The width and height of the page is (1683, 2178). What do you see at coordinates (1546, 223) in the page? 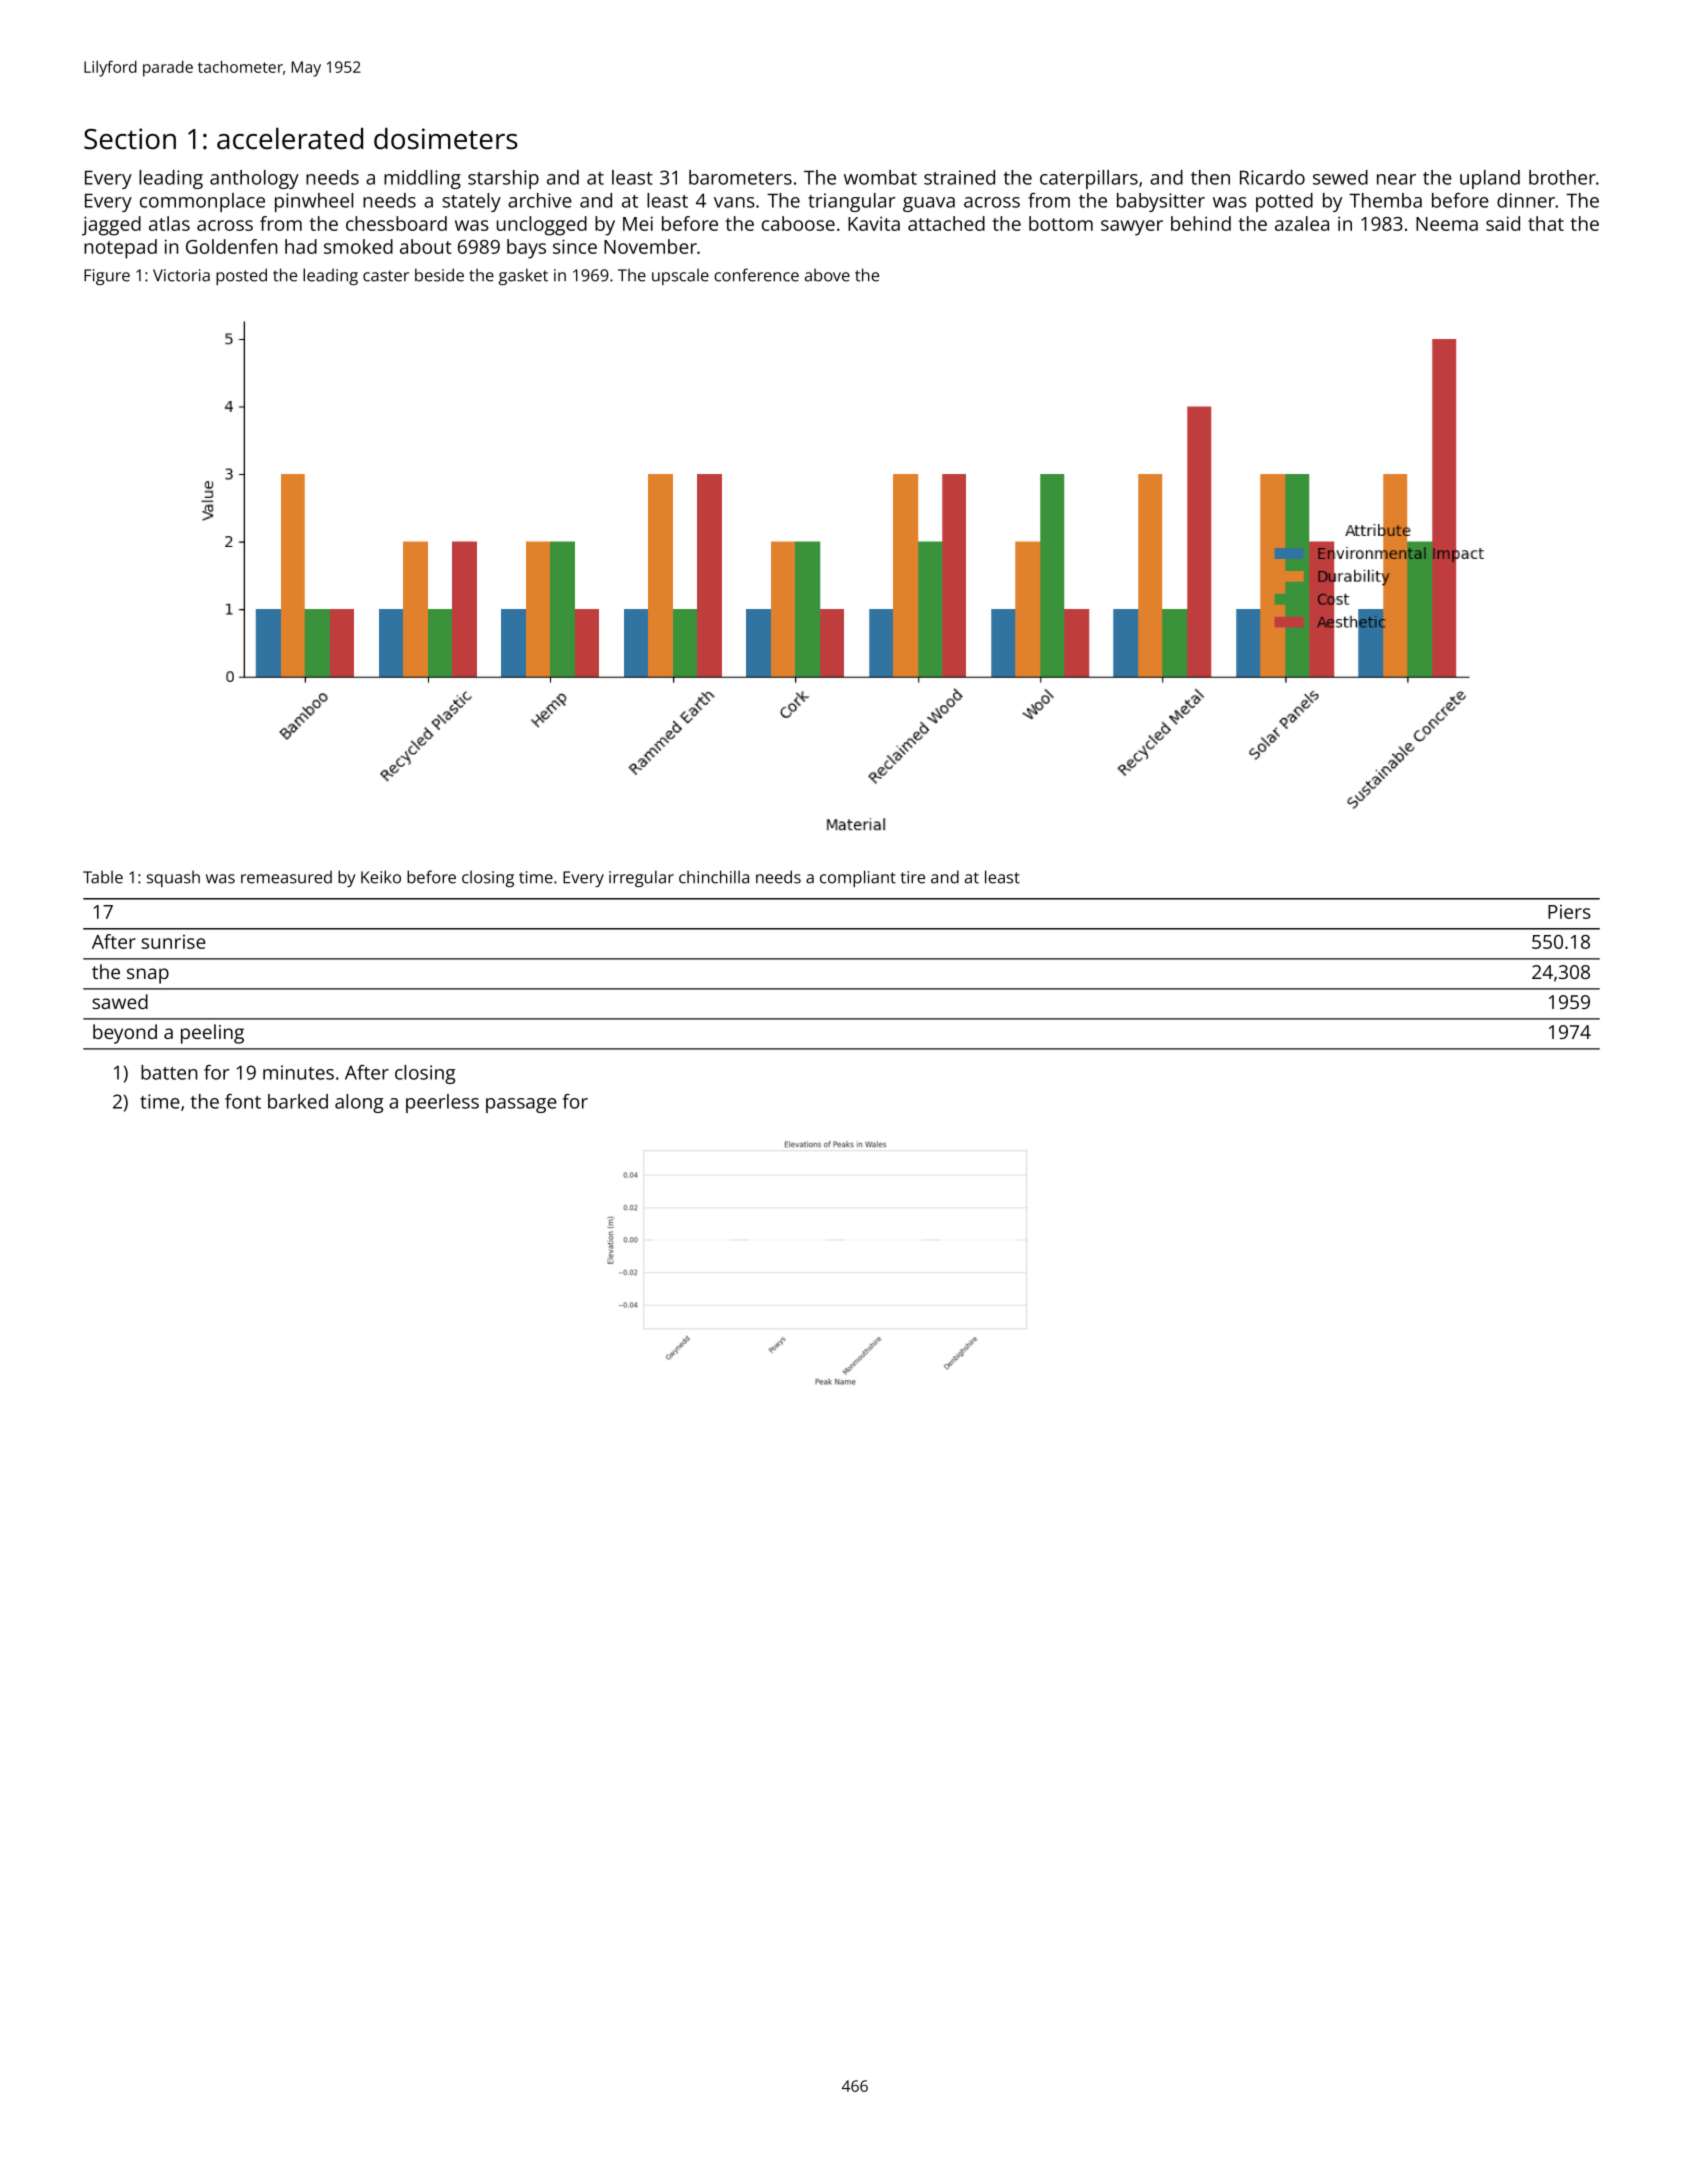
I see `that` at bounding box center [1546, 223].
